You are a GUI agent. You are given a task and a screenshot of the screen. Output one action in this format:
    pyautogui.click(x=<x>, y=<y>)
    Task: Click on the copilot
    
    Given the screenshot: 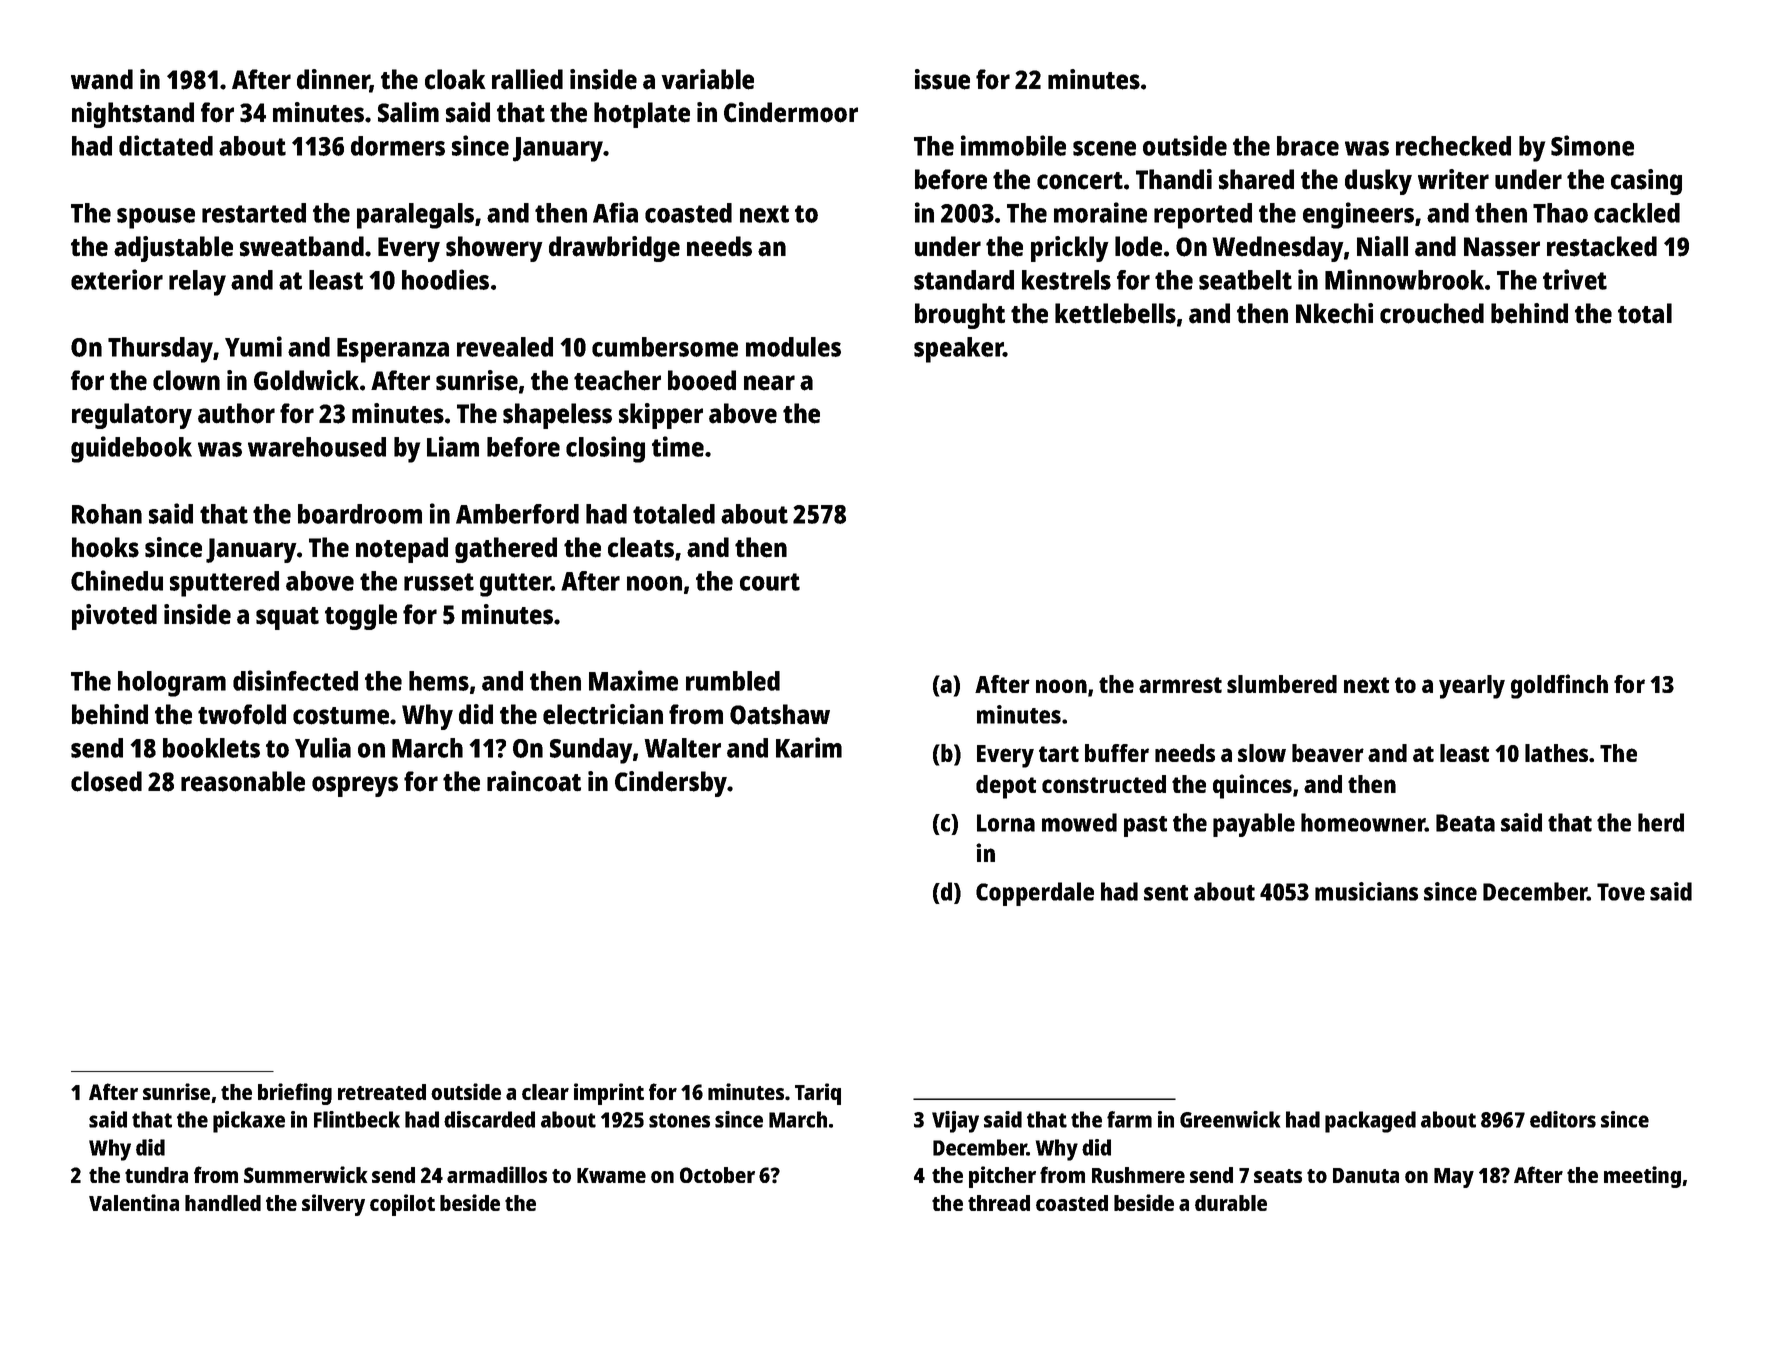 What is the action you would take?
    pyautogui.click(x=402, y=1205)
